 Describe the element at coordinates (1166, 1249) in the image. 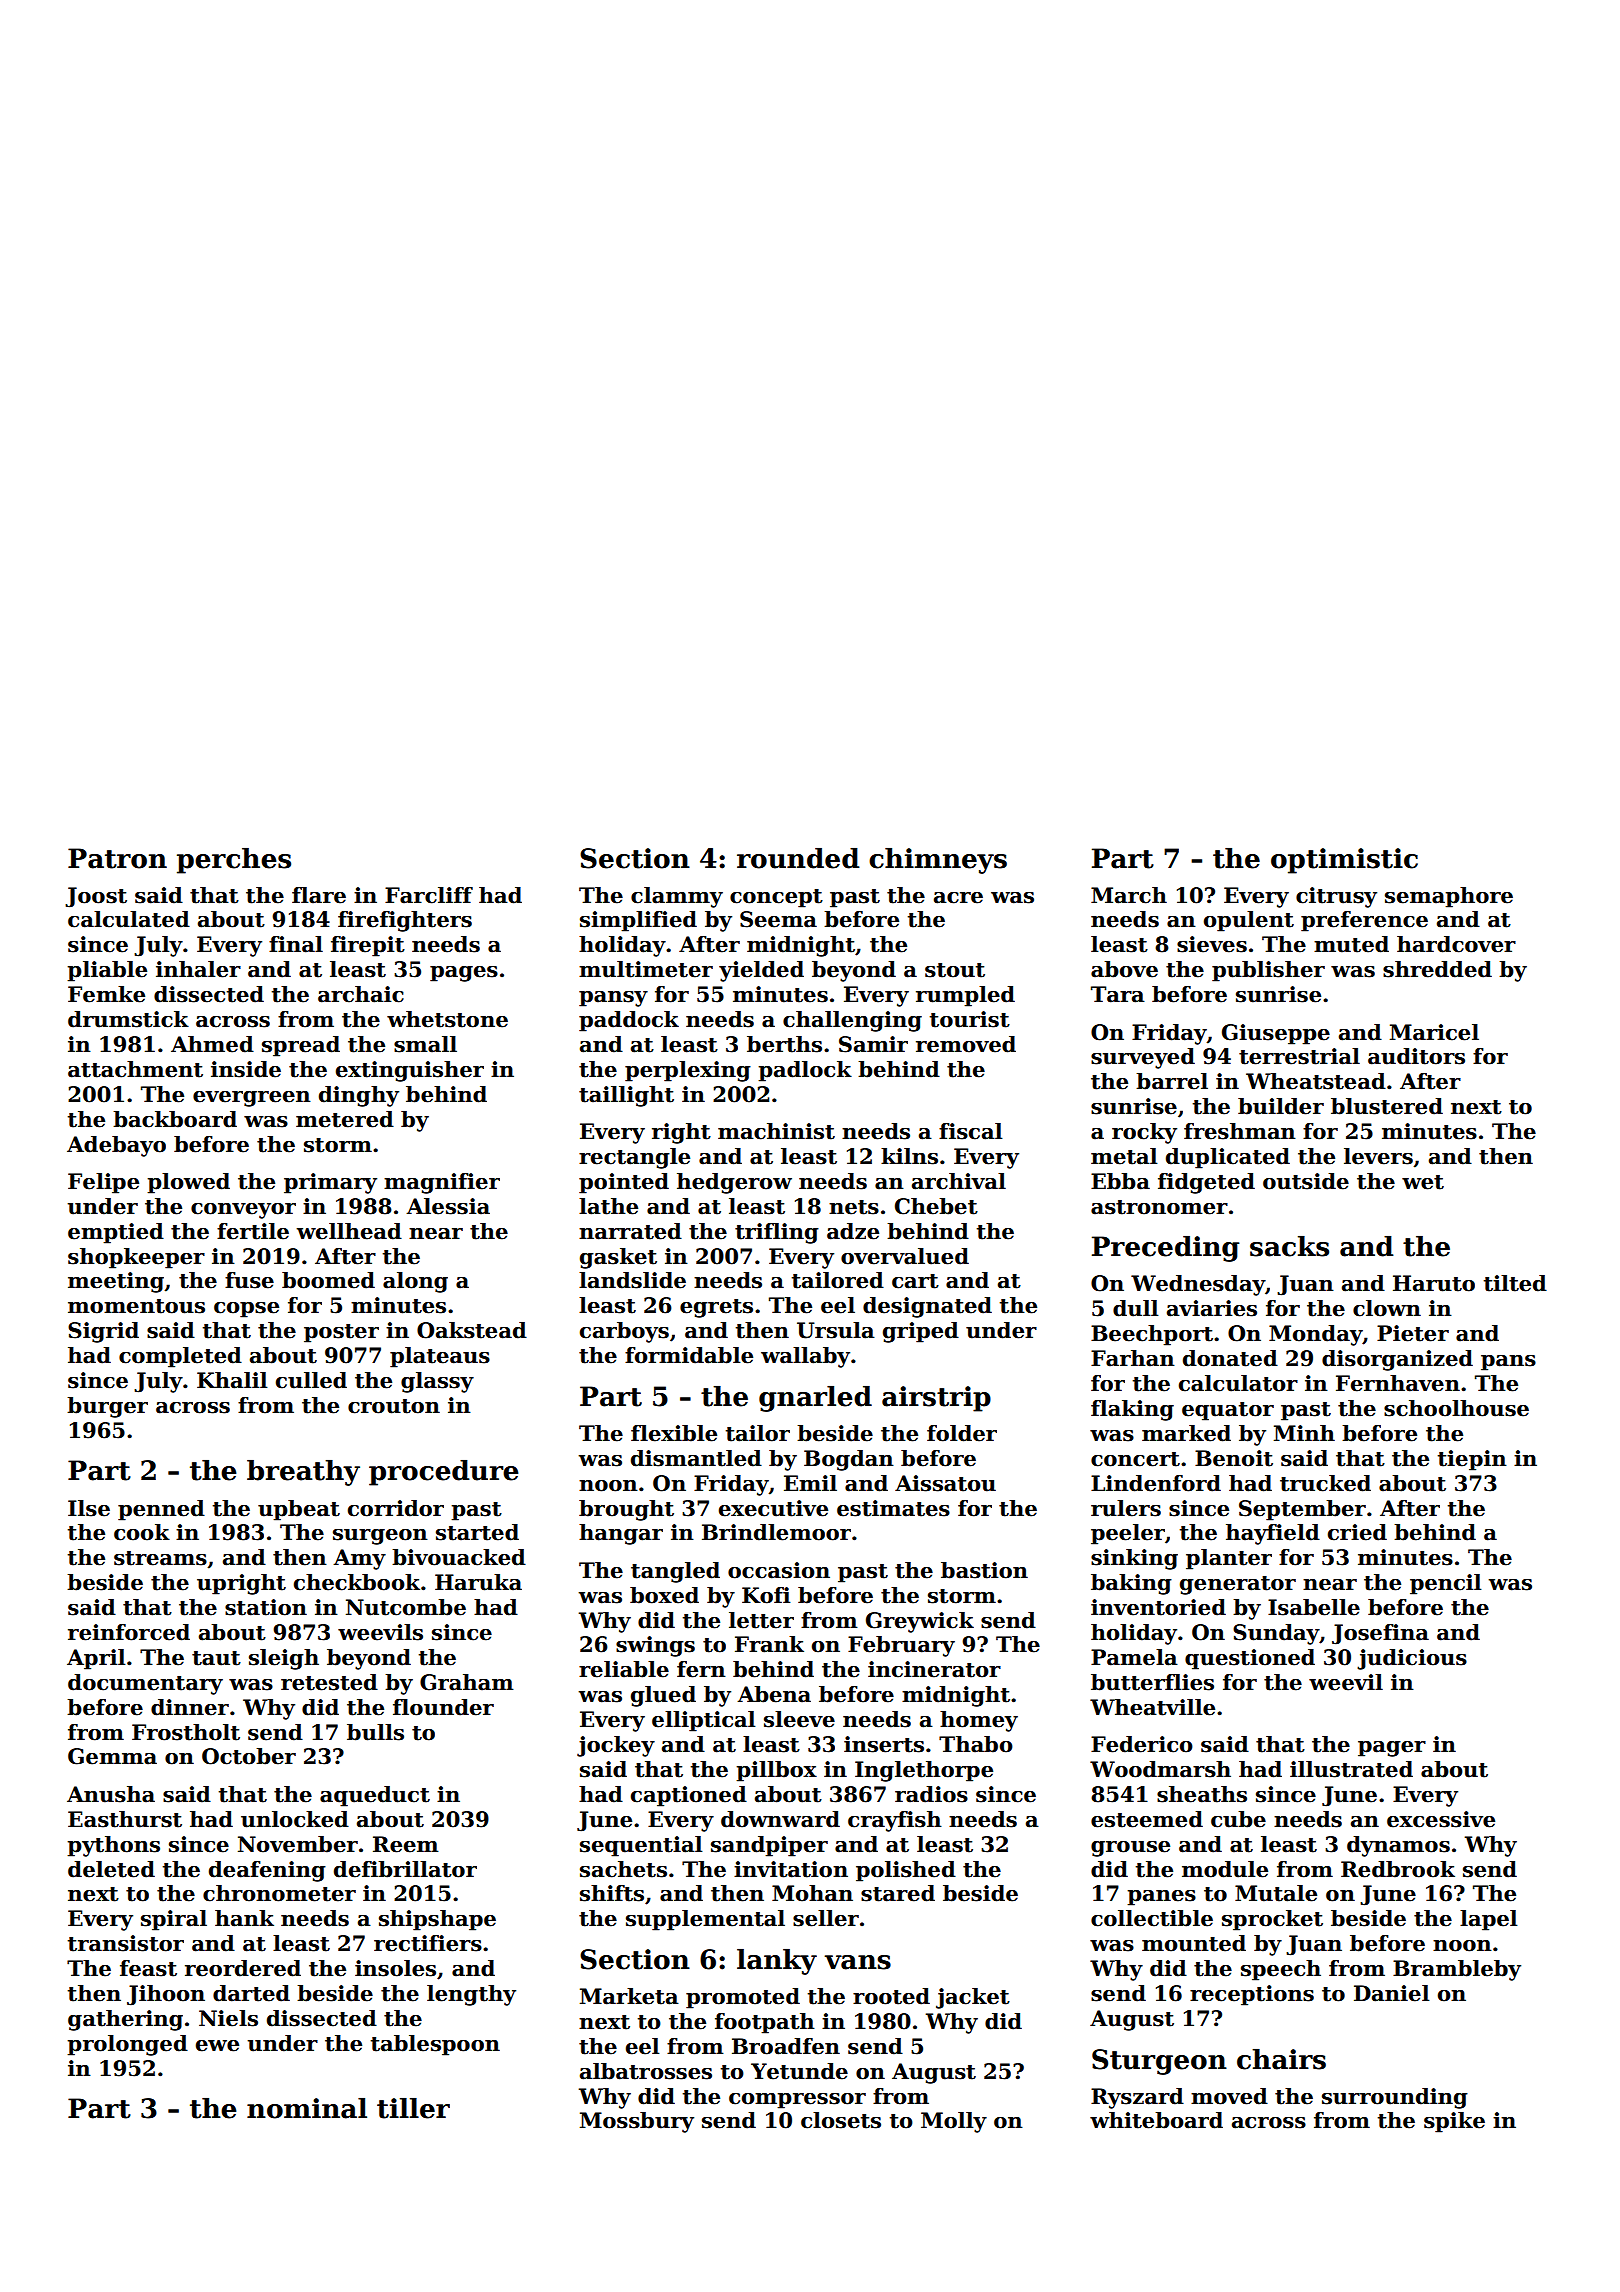

I see `Preceding` at that location.
